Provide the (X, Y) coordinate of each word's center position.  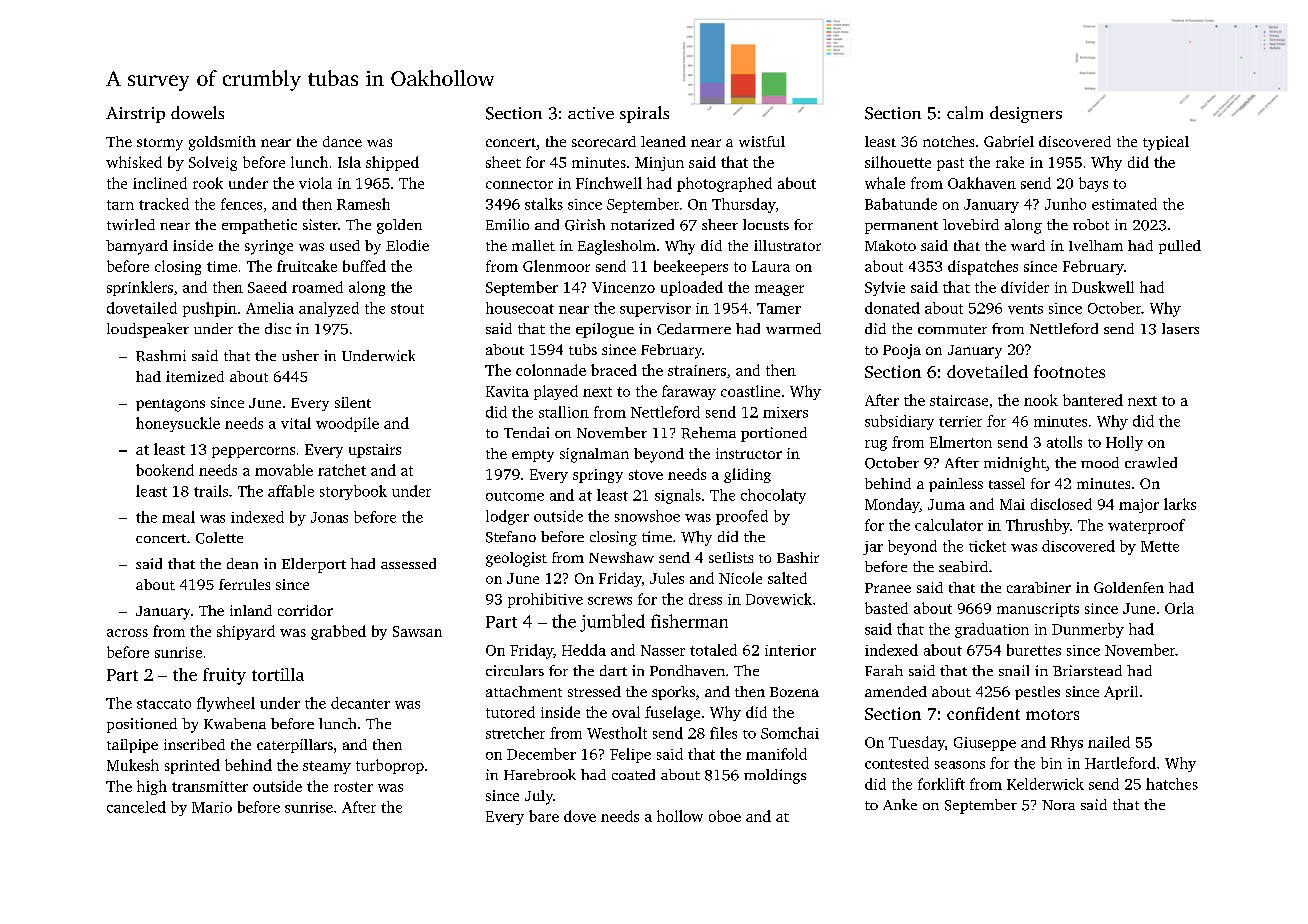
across (127, 633)
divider (1025, 287)
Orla (1179, 608)
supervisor (655, 310)
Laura (771, 266)
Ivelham (1096, 245)
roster (353, 787)
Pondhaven (687, 670)
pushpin (210, 309)
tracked (164, 204)
